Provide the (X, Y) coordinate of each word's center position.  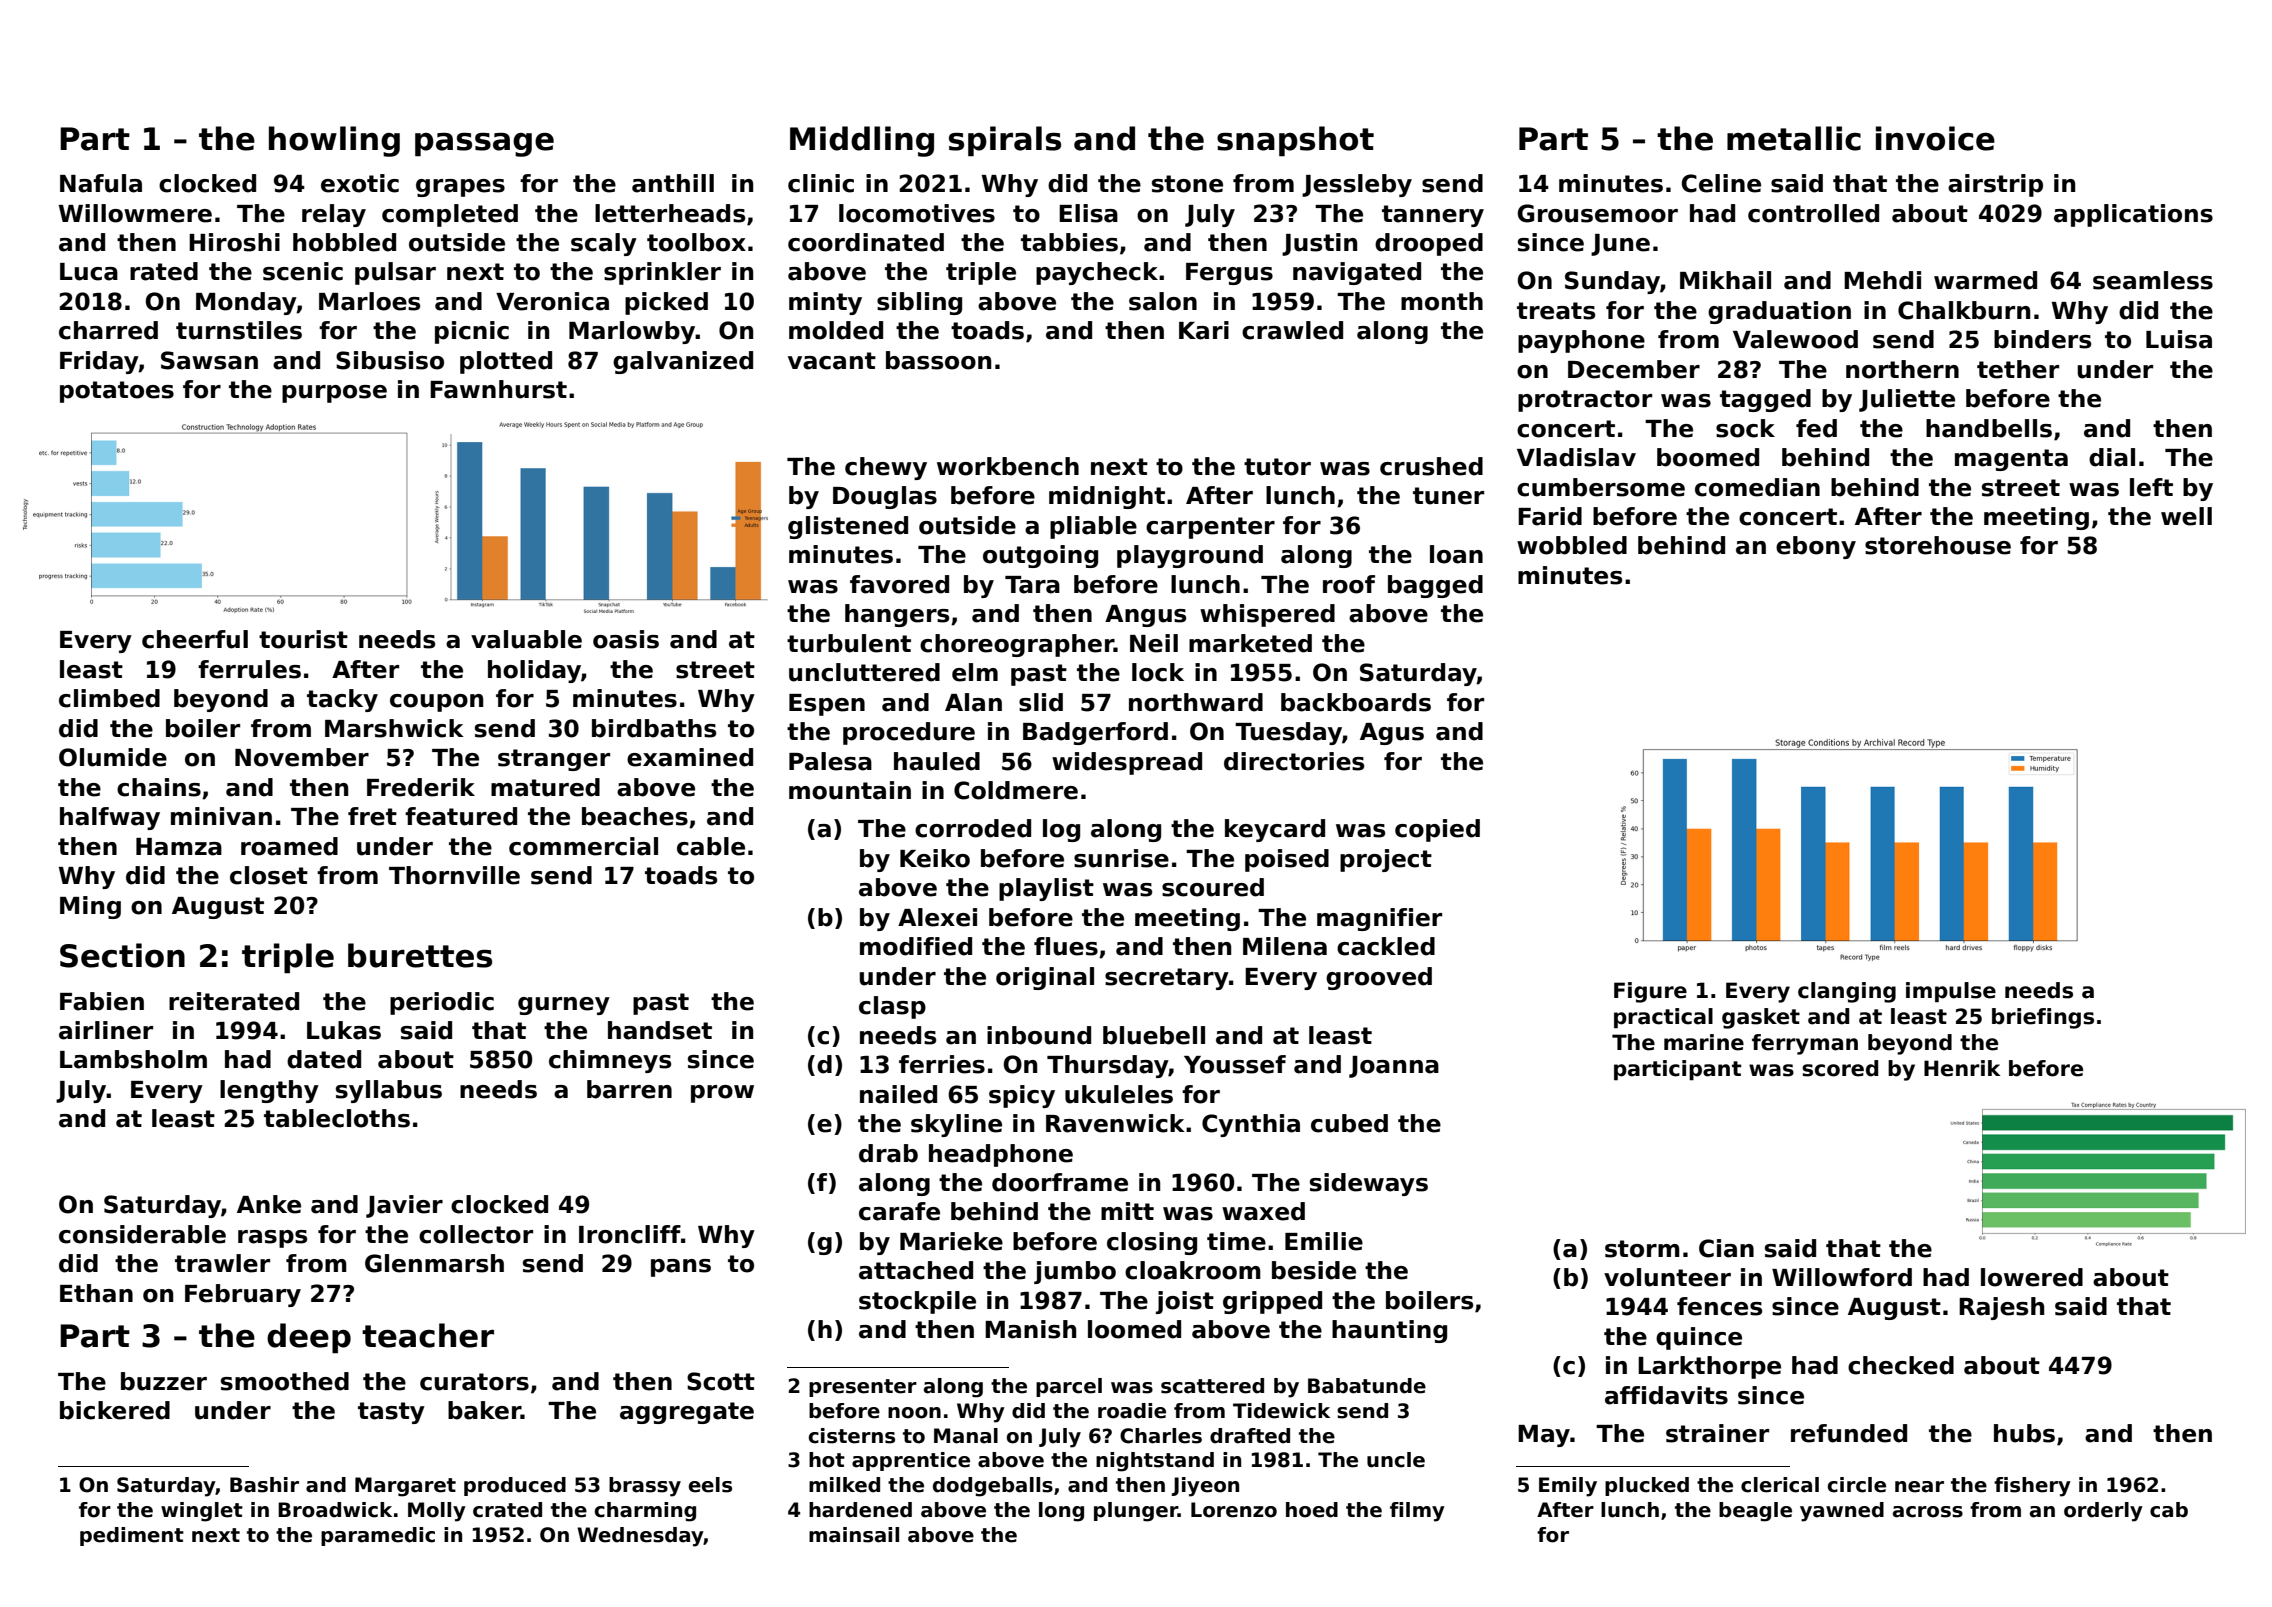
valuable (526, 639)
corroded (973, 828)
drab (888, 1153)
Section (122, 955)
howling (334, 141)
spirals (1005, 141)
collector (476, 1234)
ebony (1816, 547)
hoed (1312, 1510)
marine (1704, 1042)
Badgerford (1095, 733)
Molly (437, 1512)
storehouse (1938, 545)
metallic (1794, 138)
